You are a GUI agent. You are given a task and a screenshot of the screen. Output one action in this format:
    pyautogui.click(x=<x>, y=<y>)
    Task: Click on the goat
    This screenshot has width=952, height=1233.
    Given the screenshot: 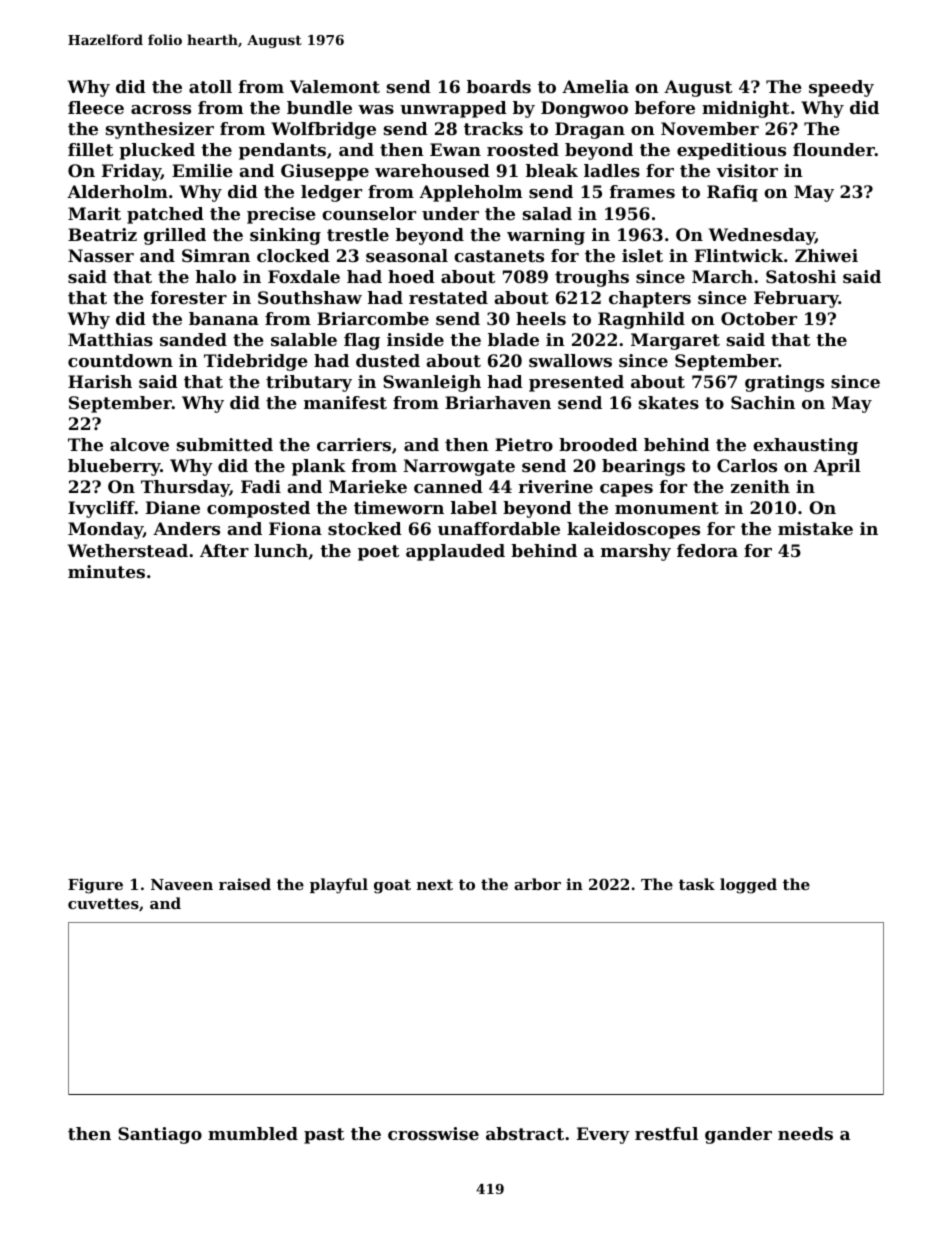 What is the action you would take?
    pyautogui.click(x=392, y=886)
